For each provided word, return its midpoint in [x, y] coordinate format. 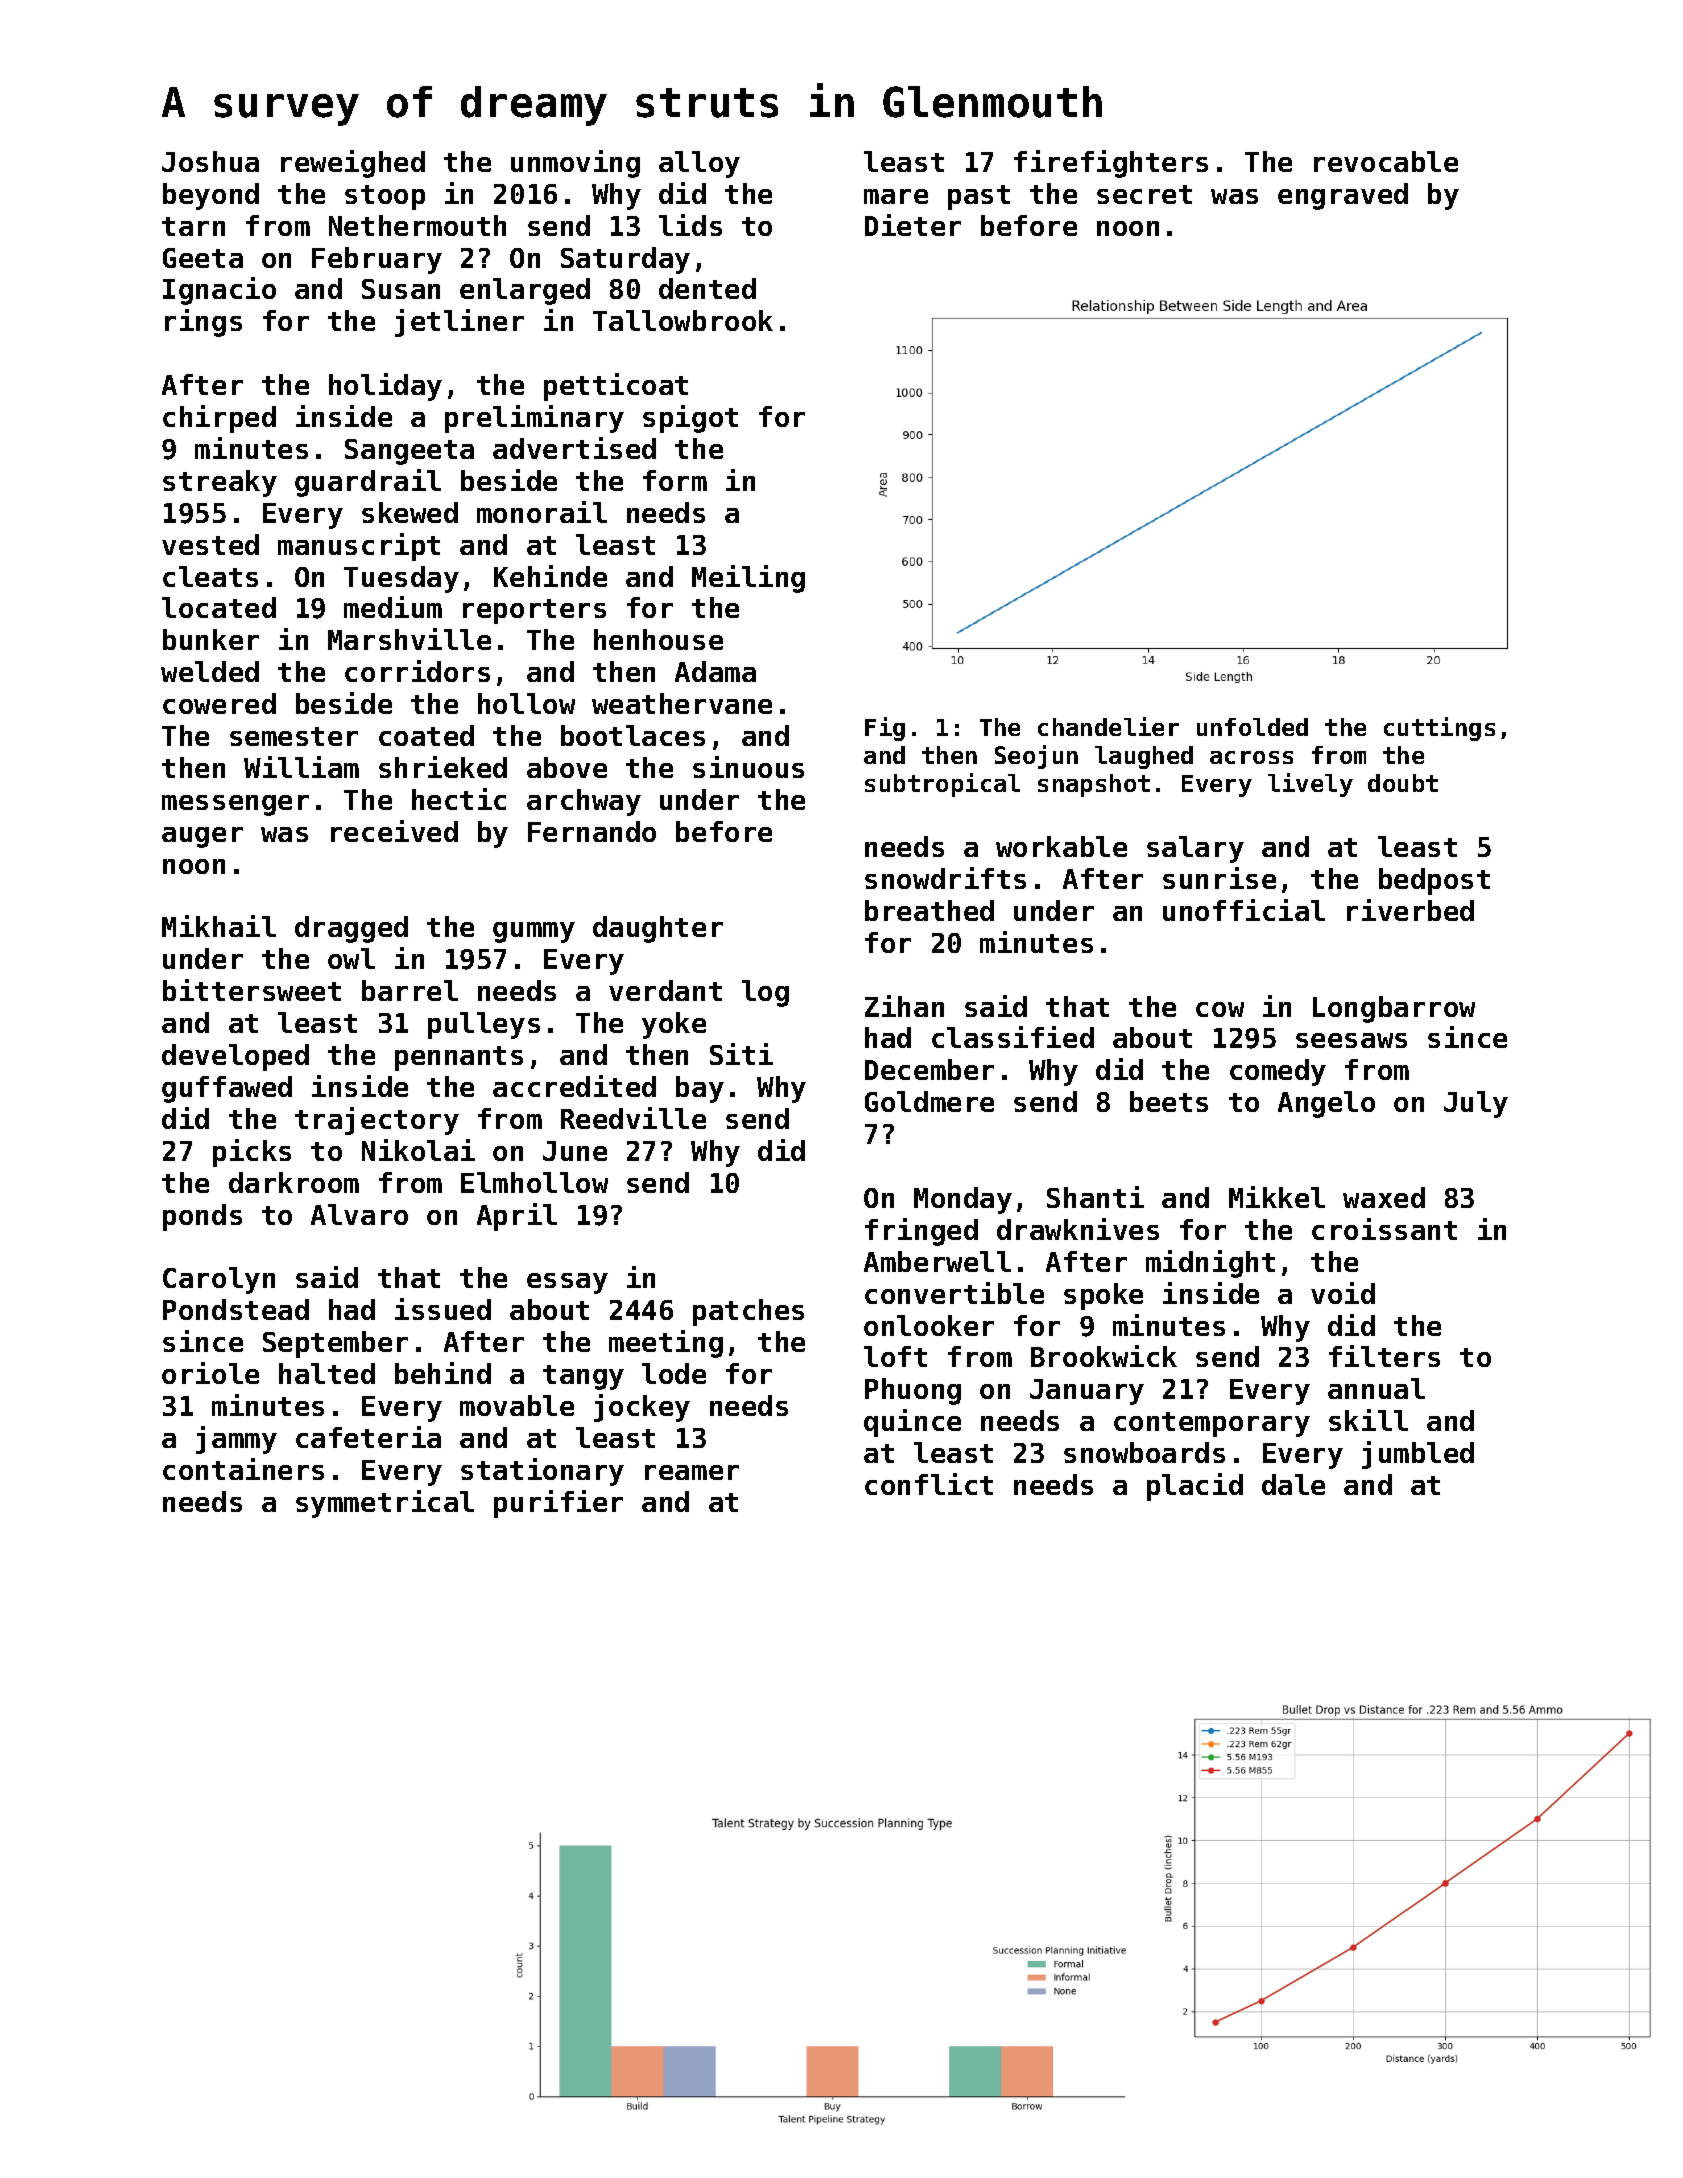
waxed [1384, 1197]
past [979, 197]
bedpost [1434, 881]
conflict [929, 1484]
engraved [1343, 196]
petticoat [616, 387]
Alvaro [359, 1214]
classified [1013, 1037]
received [394, 831]
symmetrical [385, 1504]
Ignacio [219, 291]
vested [210, 544]
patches [748, 1312]
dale [1293, 1484]
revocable [1386, 161]
